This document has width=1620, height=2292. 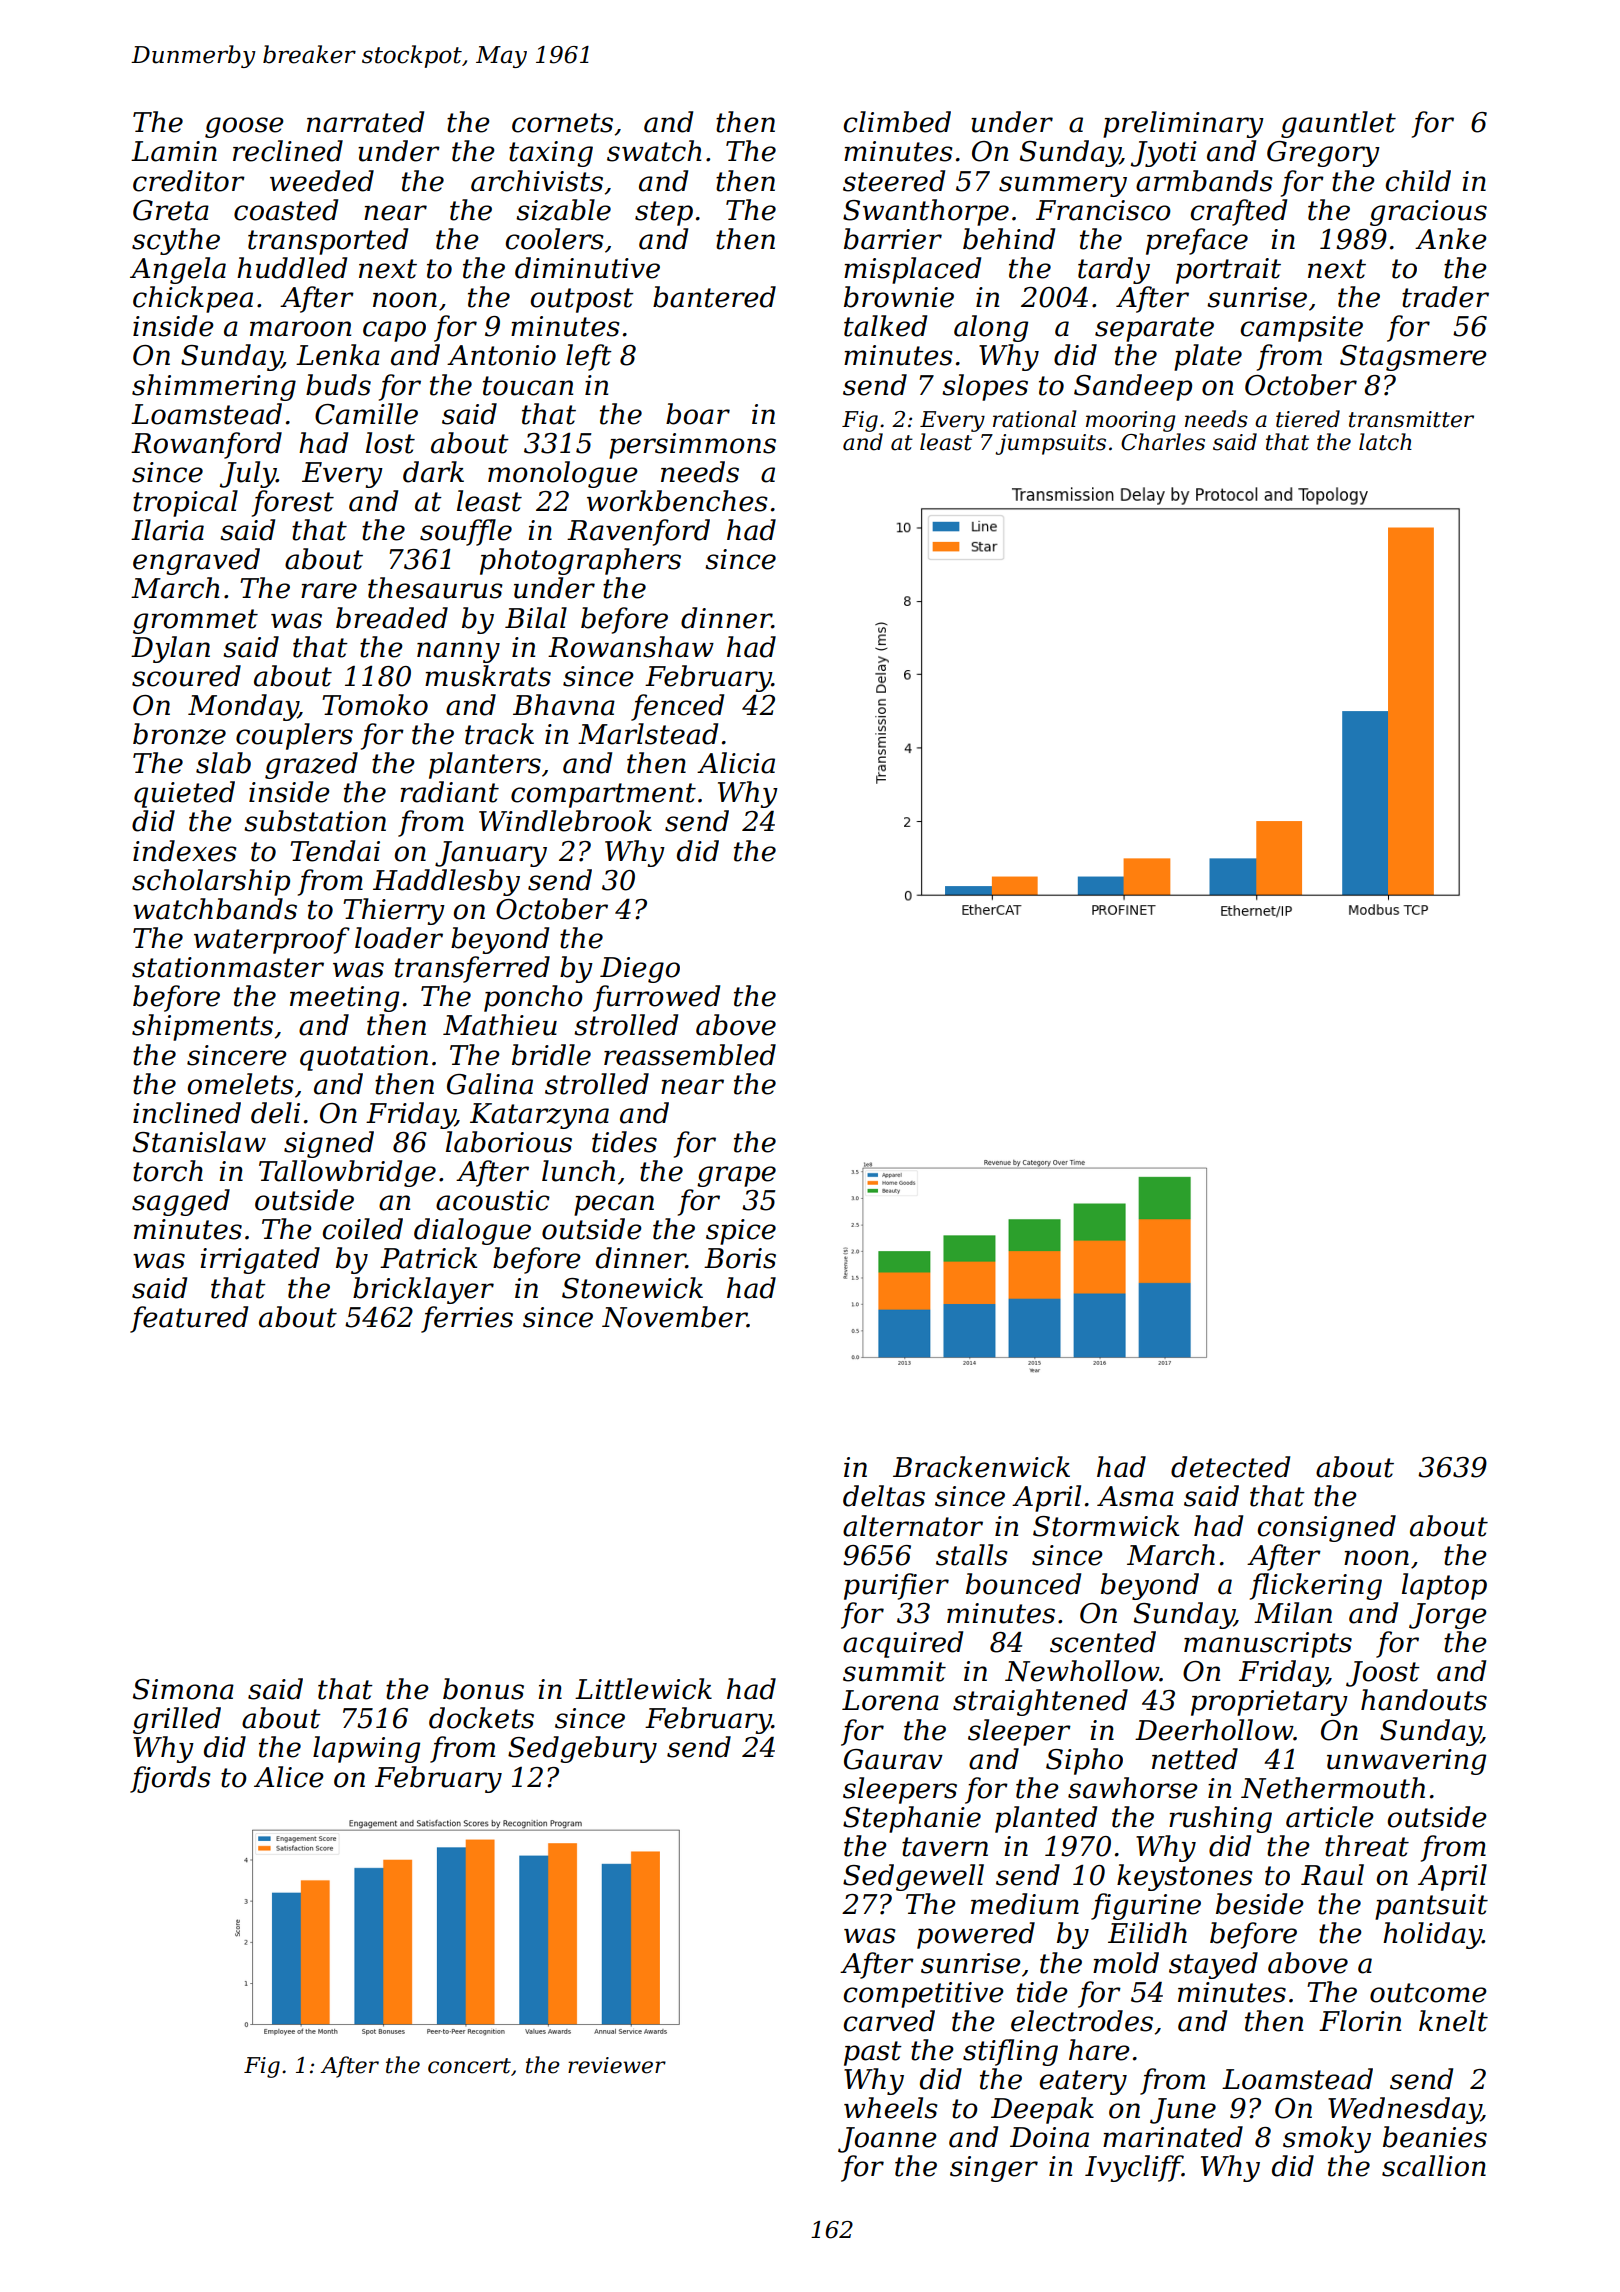 What do you see at coordinates (536, 618) in the document?
I see `Bilal` at bounding box center [536, 618].
